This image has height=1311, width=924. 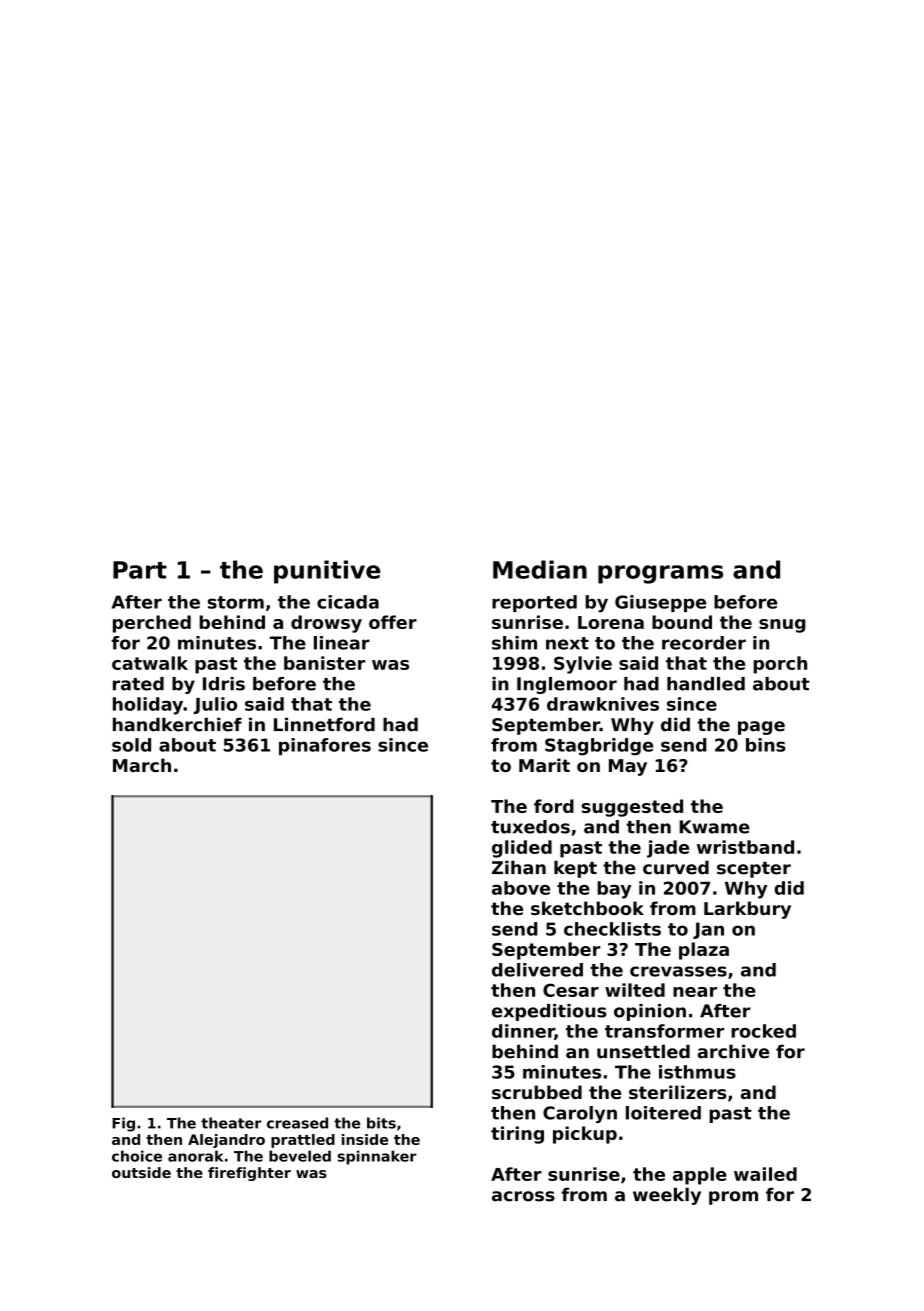 What do you see at coordinates (141, 1172) in the image?
I see `outside` at bounding box center [141, 1172].
